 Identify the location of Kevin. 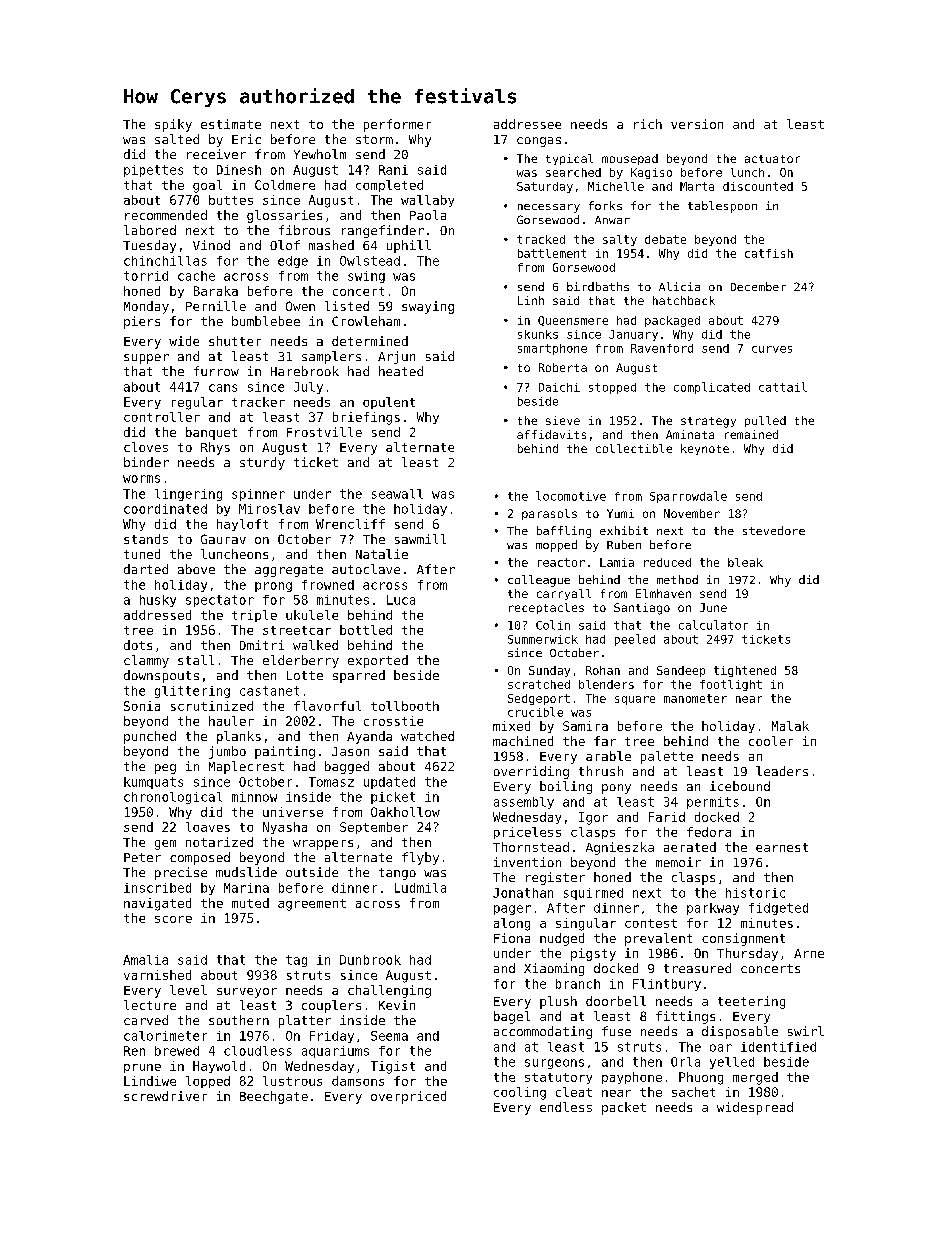
(397, 1005).
